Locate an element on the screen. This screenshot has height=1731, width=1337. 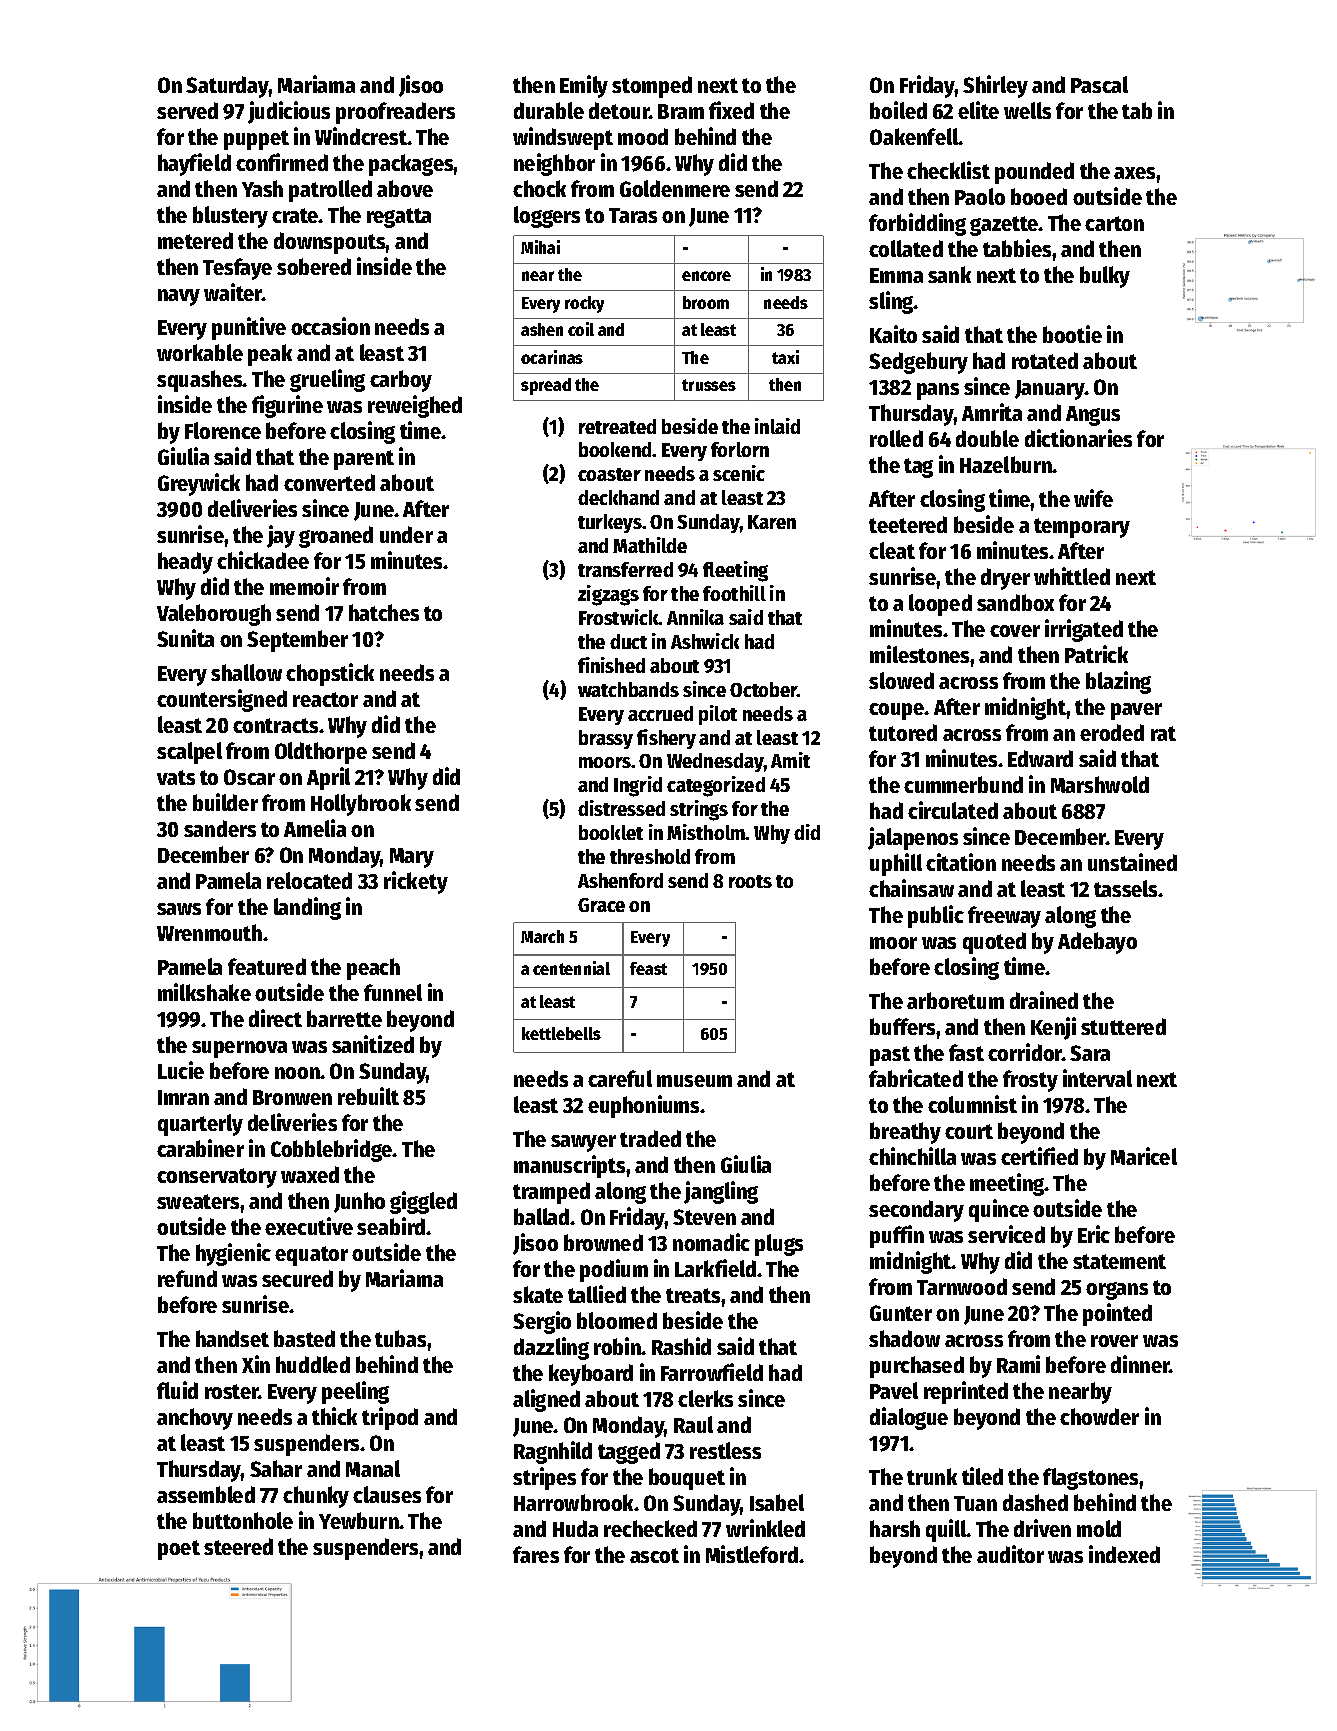
centennial is located at coordinates (571, 968).
